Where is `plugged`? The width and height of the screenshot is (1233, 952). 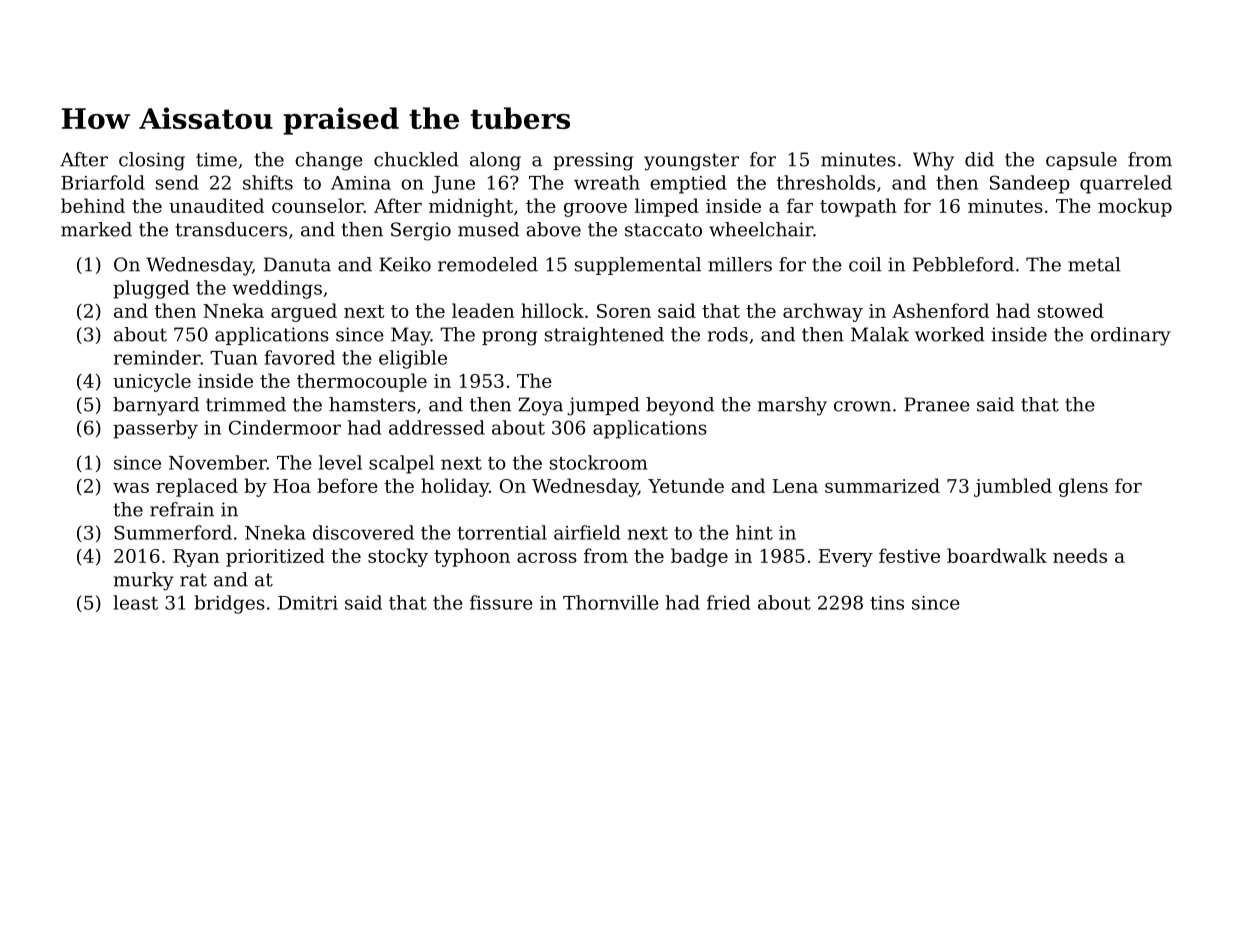
plugged is located at coordinates (151, 289).
